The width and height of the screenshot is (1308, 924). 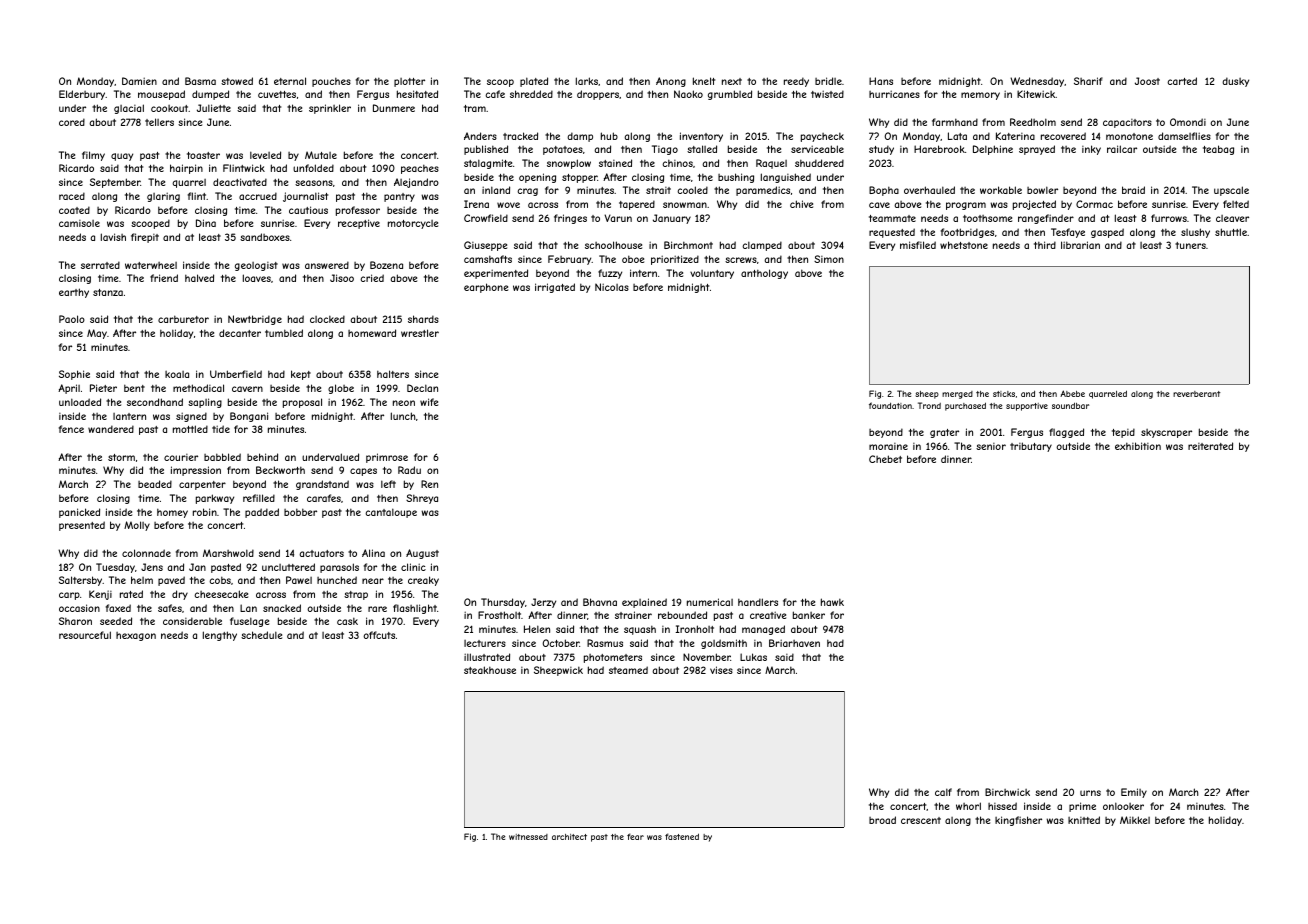 What do you see at coordinates (704, 81) in the screenshot?
I see `knelt` at bounding box center [704, 81].
